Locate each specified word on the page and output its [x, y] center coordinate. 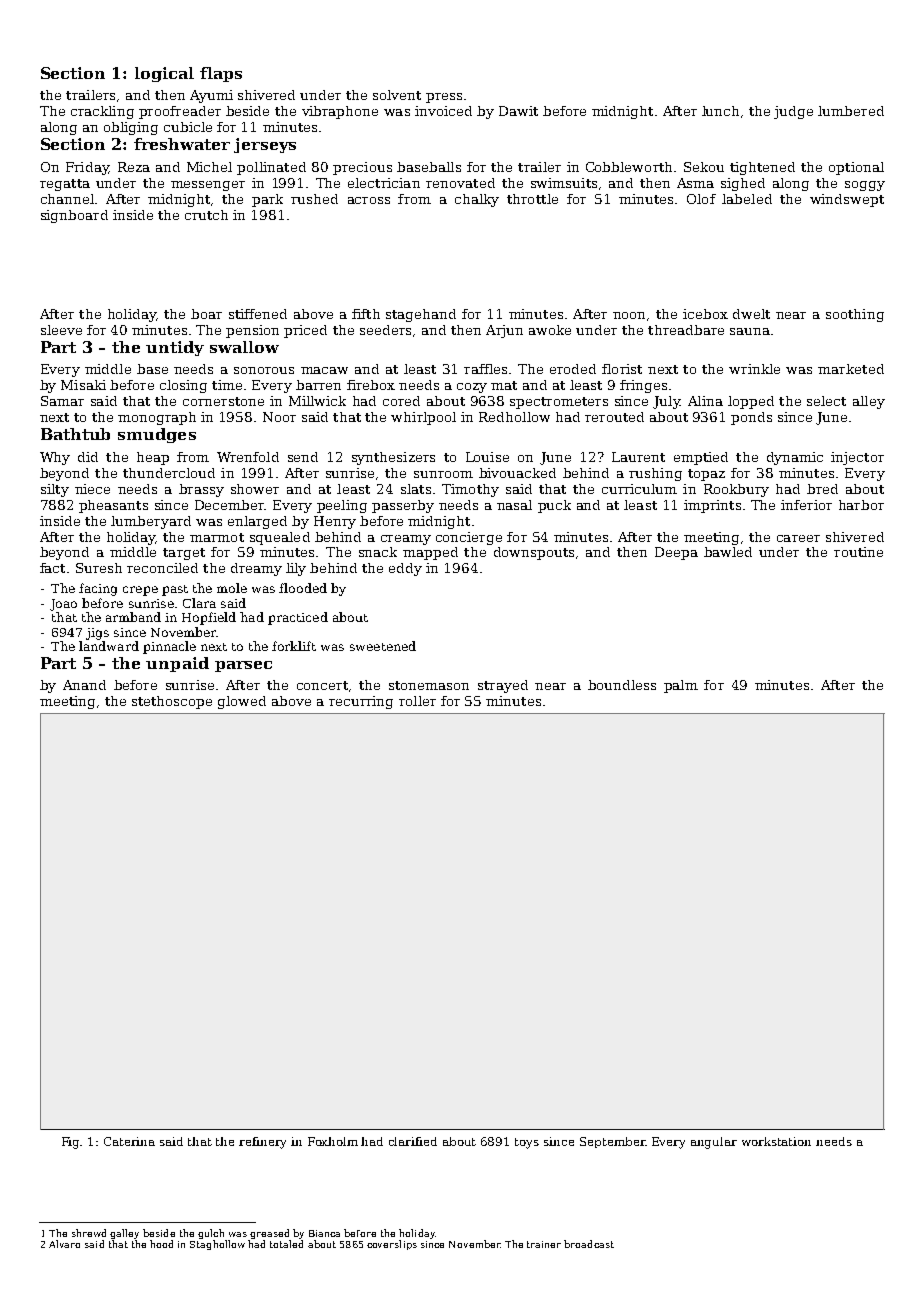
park [267, 200]
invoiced [443, 111]
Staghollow [217, 1245]
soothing [855, 315]
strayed [503, 686]
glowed [242, 702]
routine [858, 552]
